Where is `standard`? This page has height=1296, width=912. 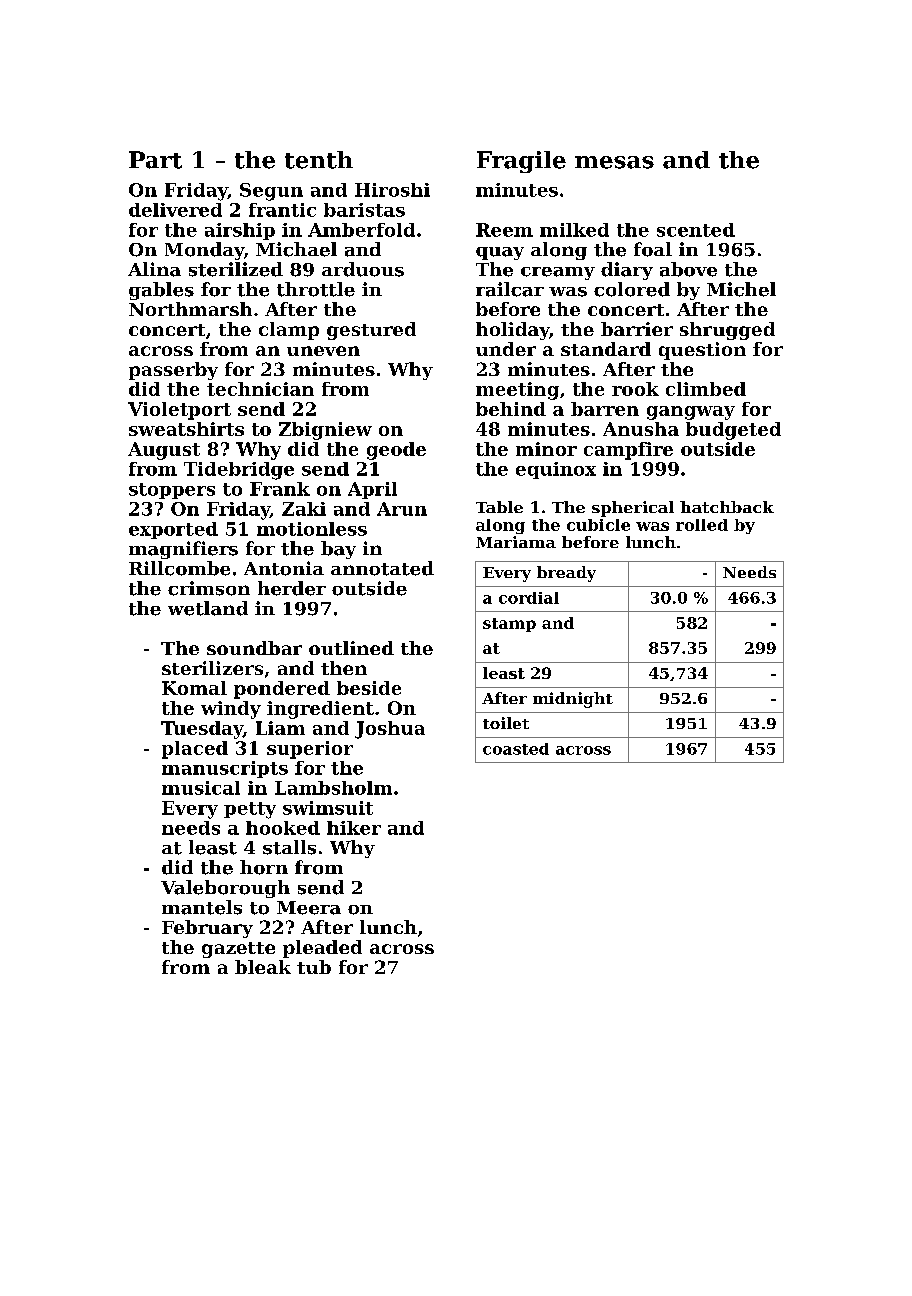
standard is located at coordinates (606, 349).
